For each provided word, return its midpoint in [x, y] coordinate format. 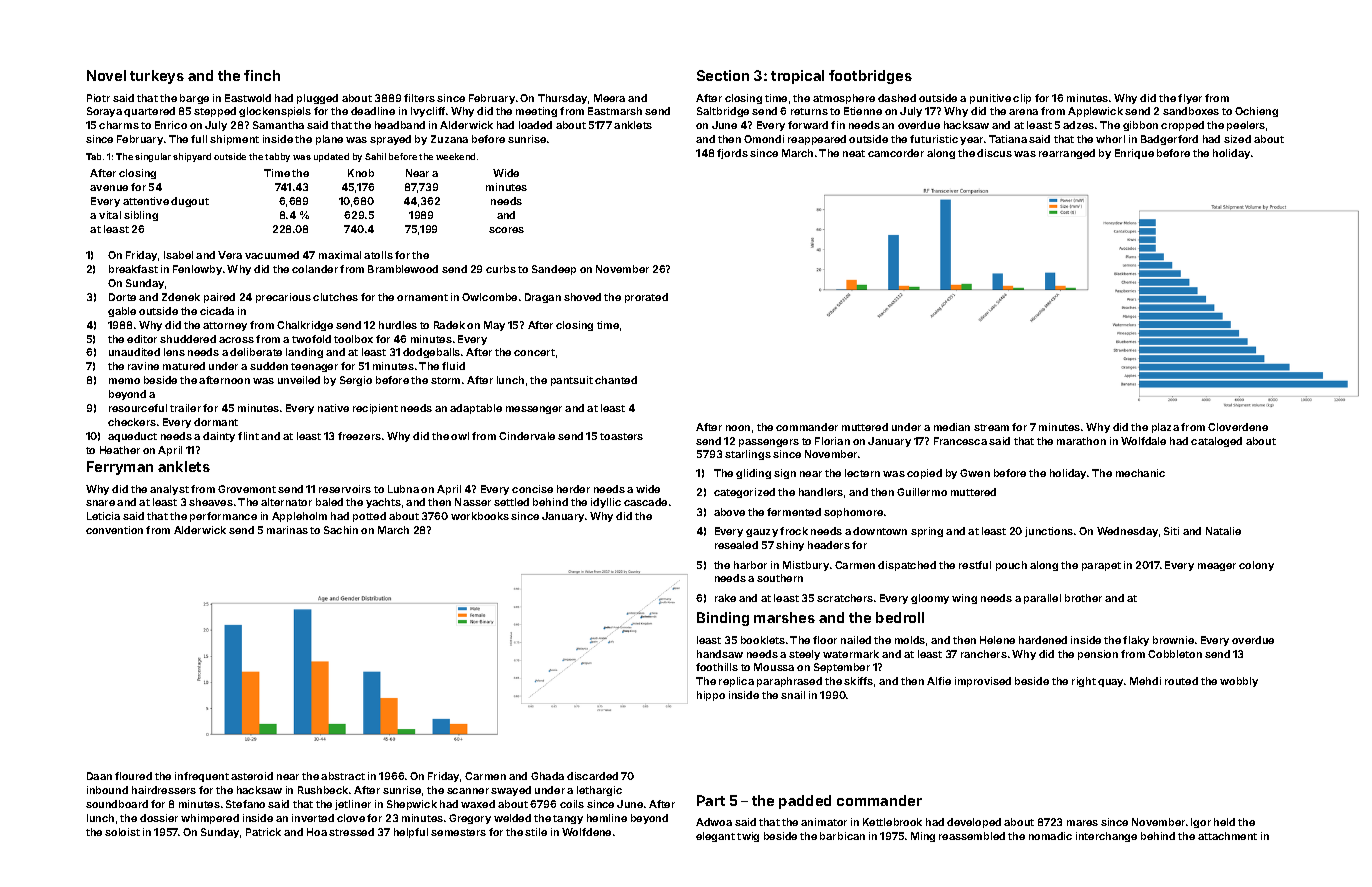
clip [1022, 99]
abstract [343, 776]
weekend [455, 156]
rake [725, 598]
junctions [1049, 532]
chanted [616, 380]
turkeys [157, 77]
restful [975, 565]
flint [248, 436]
